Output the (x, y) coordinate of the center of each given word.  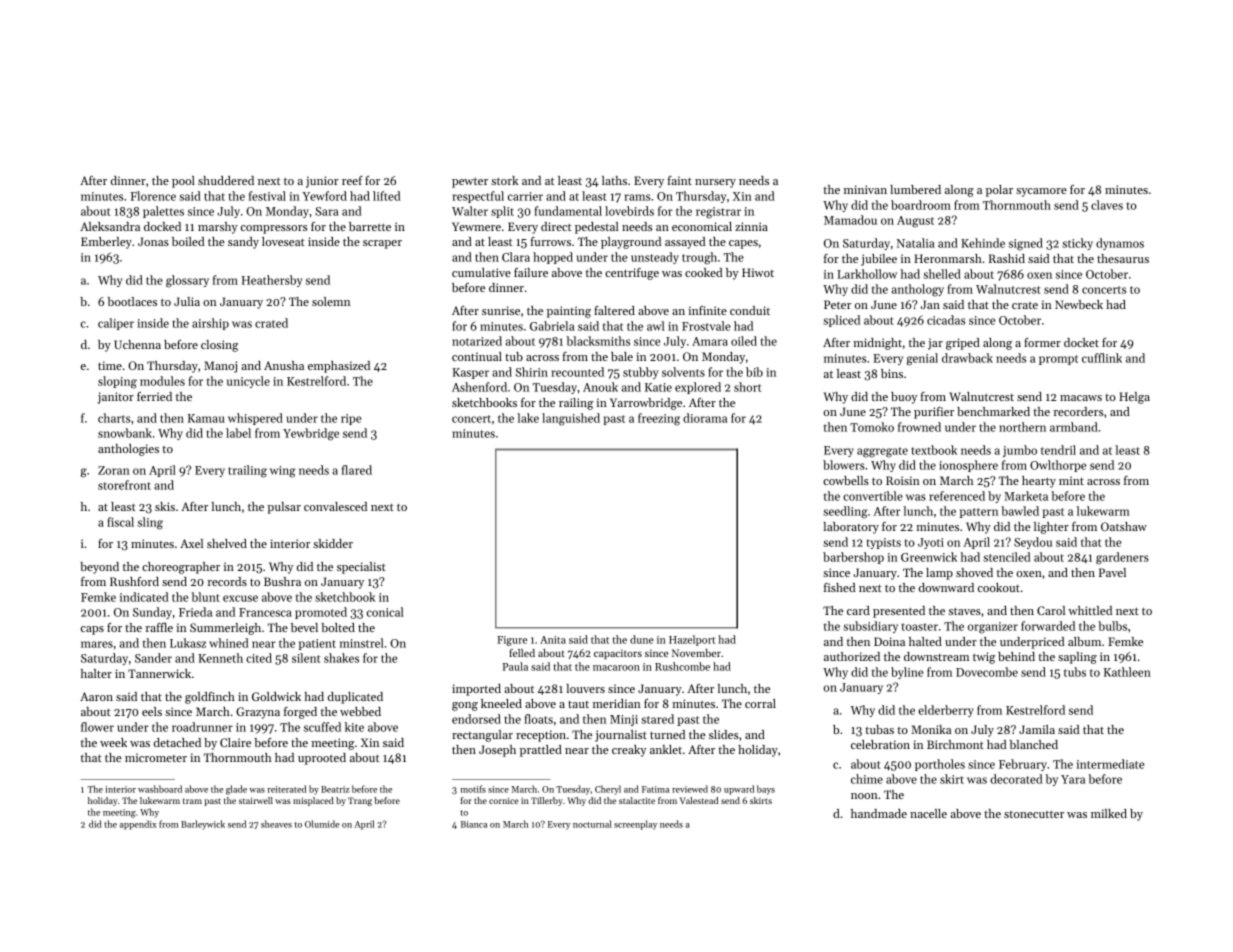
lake (528, 418)
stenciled (1007, 557)
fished (840, 587)
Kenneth (220, 658)
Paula (515, 666)
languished (571, 419)
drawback (967, 358)
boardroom (921, 205)
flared (357, 470)
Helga (1134, 398)
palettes (163, 212)
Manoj (220, 367)
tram (192, 801)
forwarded (1048, 626)
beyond (99, 568)
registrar (718, 213)
